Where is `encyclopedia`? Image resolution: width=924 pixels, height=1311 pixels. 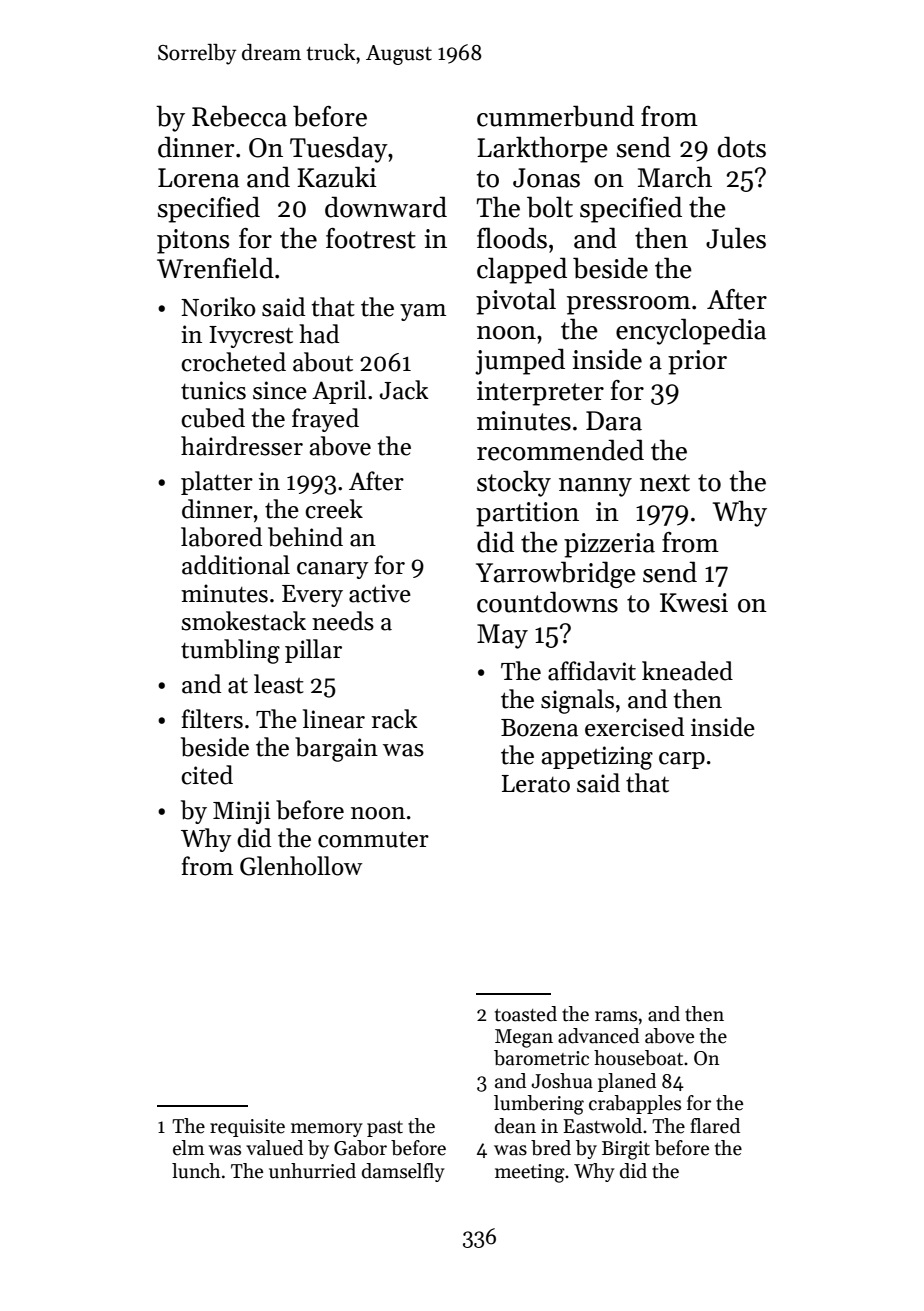 encyclopedia is located at coordinates (691, 331).
